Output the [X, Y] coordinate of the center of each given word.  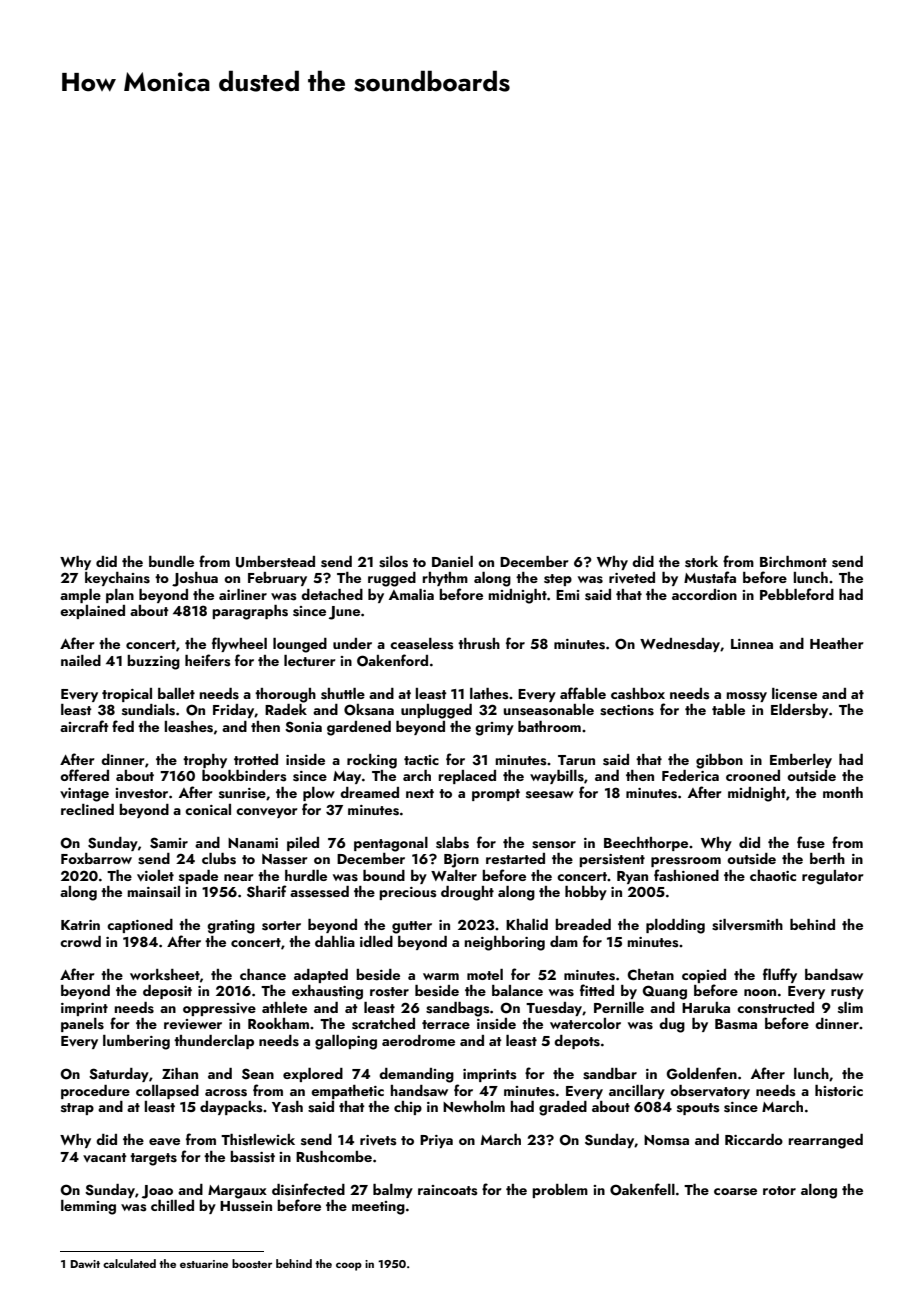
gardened [359, 728]
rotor [779, 1190]
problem [560, 1191]
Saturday [119, 1075]
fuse [811, 842]
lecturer [310, 660]
